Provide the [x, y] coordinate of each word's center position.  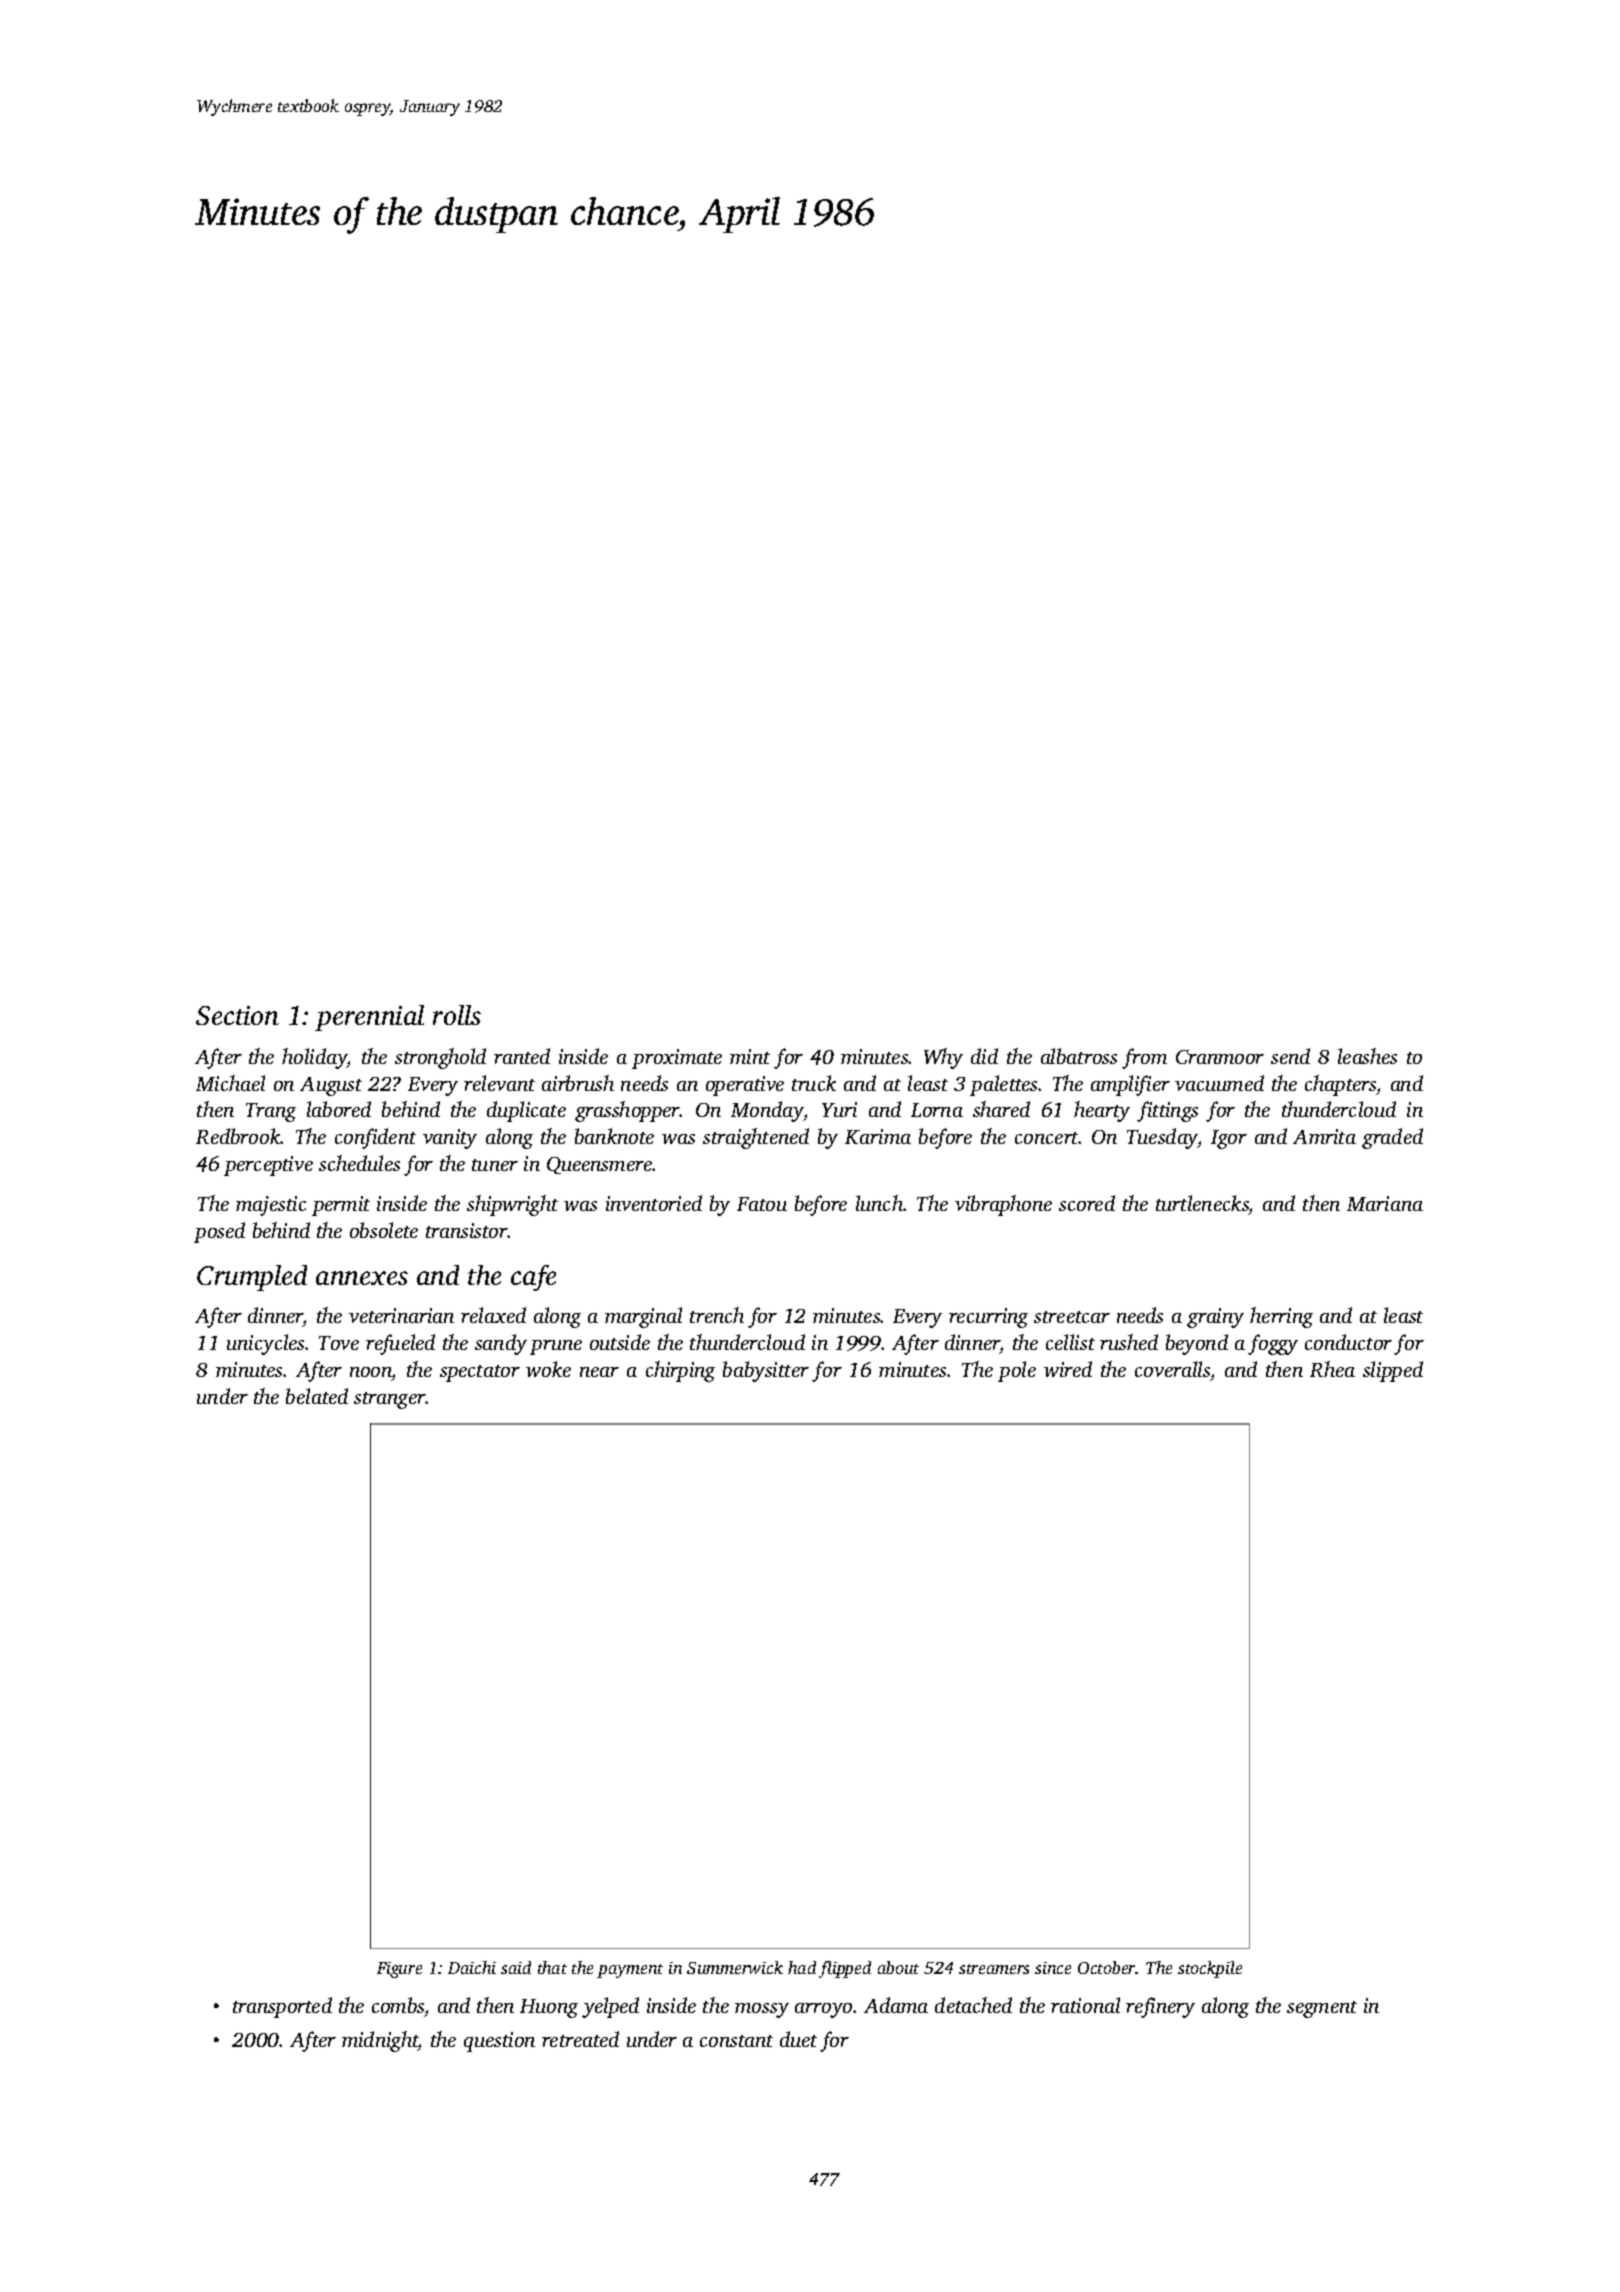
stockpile [1210, 1969]
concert [1047, 1138]
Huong [549, 2008]
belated [317, 1396]
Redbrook [238, 1136]
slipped [1393, 1371]
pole [1017, 1371]
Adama [896, 2005]
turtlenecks [1202, 1203]
